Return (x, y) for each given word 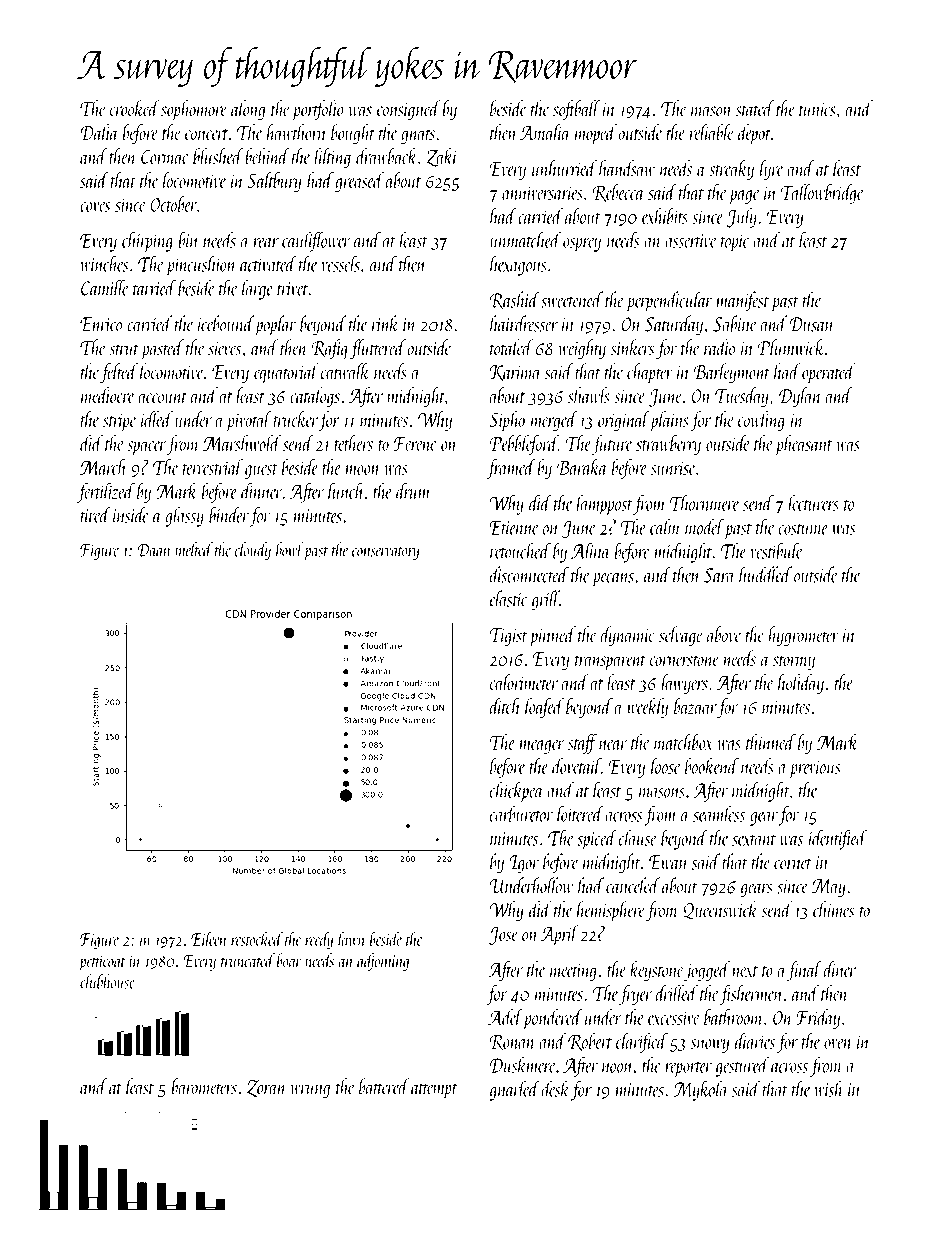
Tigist (508, 637)
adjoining (383, 962)
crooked (135, 108)
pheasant (804, 445)
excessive (674, 1018)
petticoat (102, 963)
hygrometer (803, 636)
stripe (120, 422)
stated (755, 108)
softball (576, 110)
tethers (353, 443)
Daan (154, 550)
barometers (204, 1086)
